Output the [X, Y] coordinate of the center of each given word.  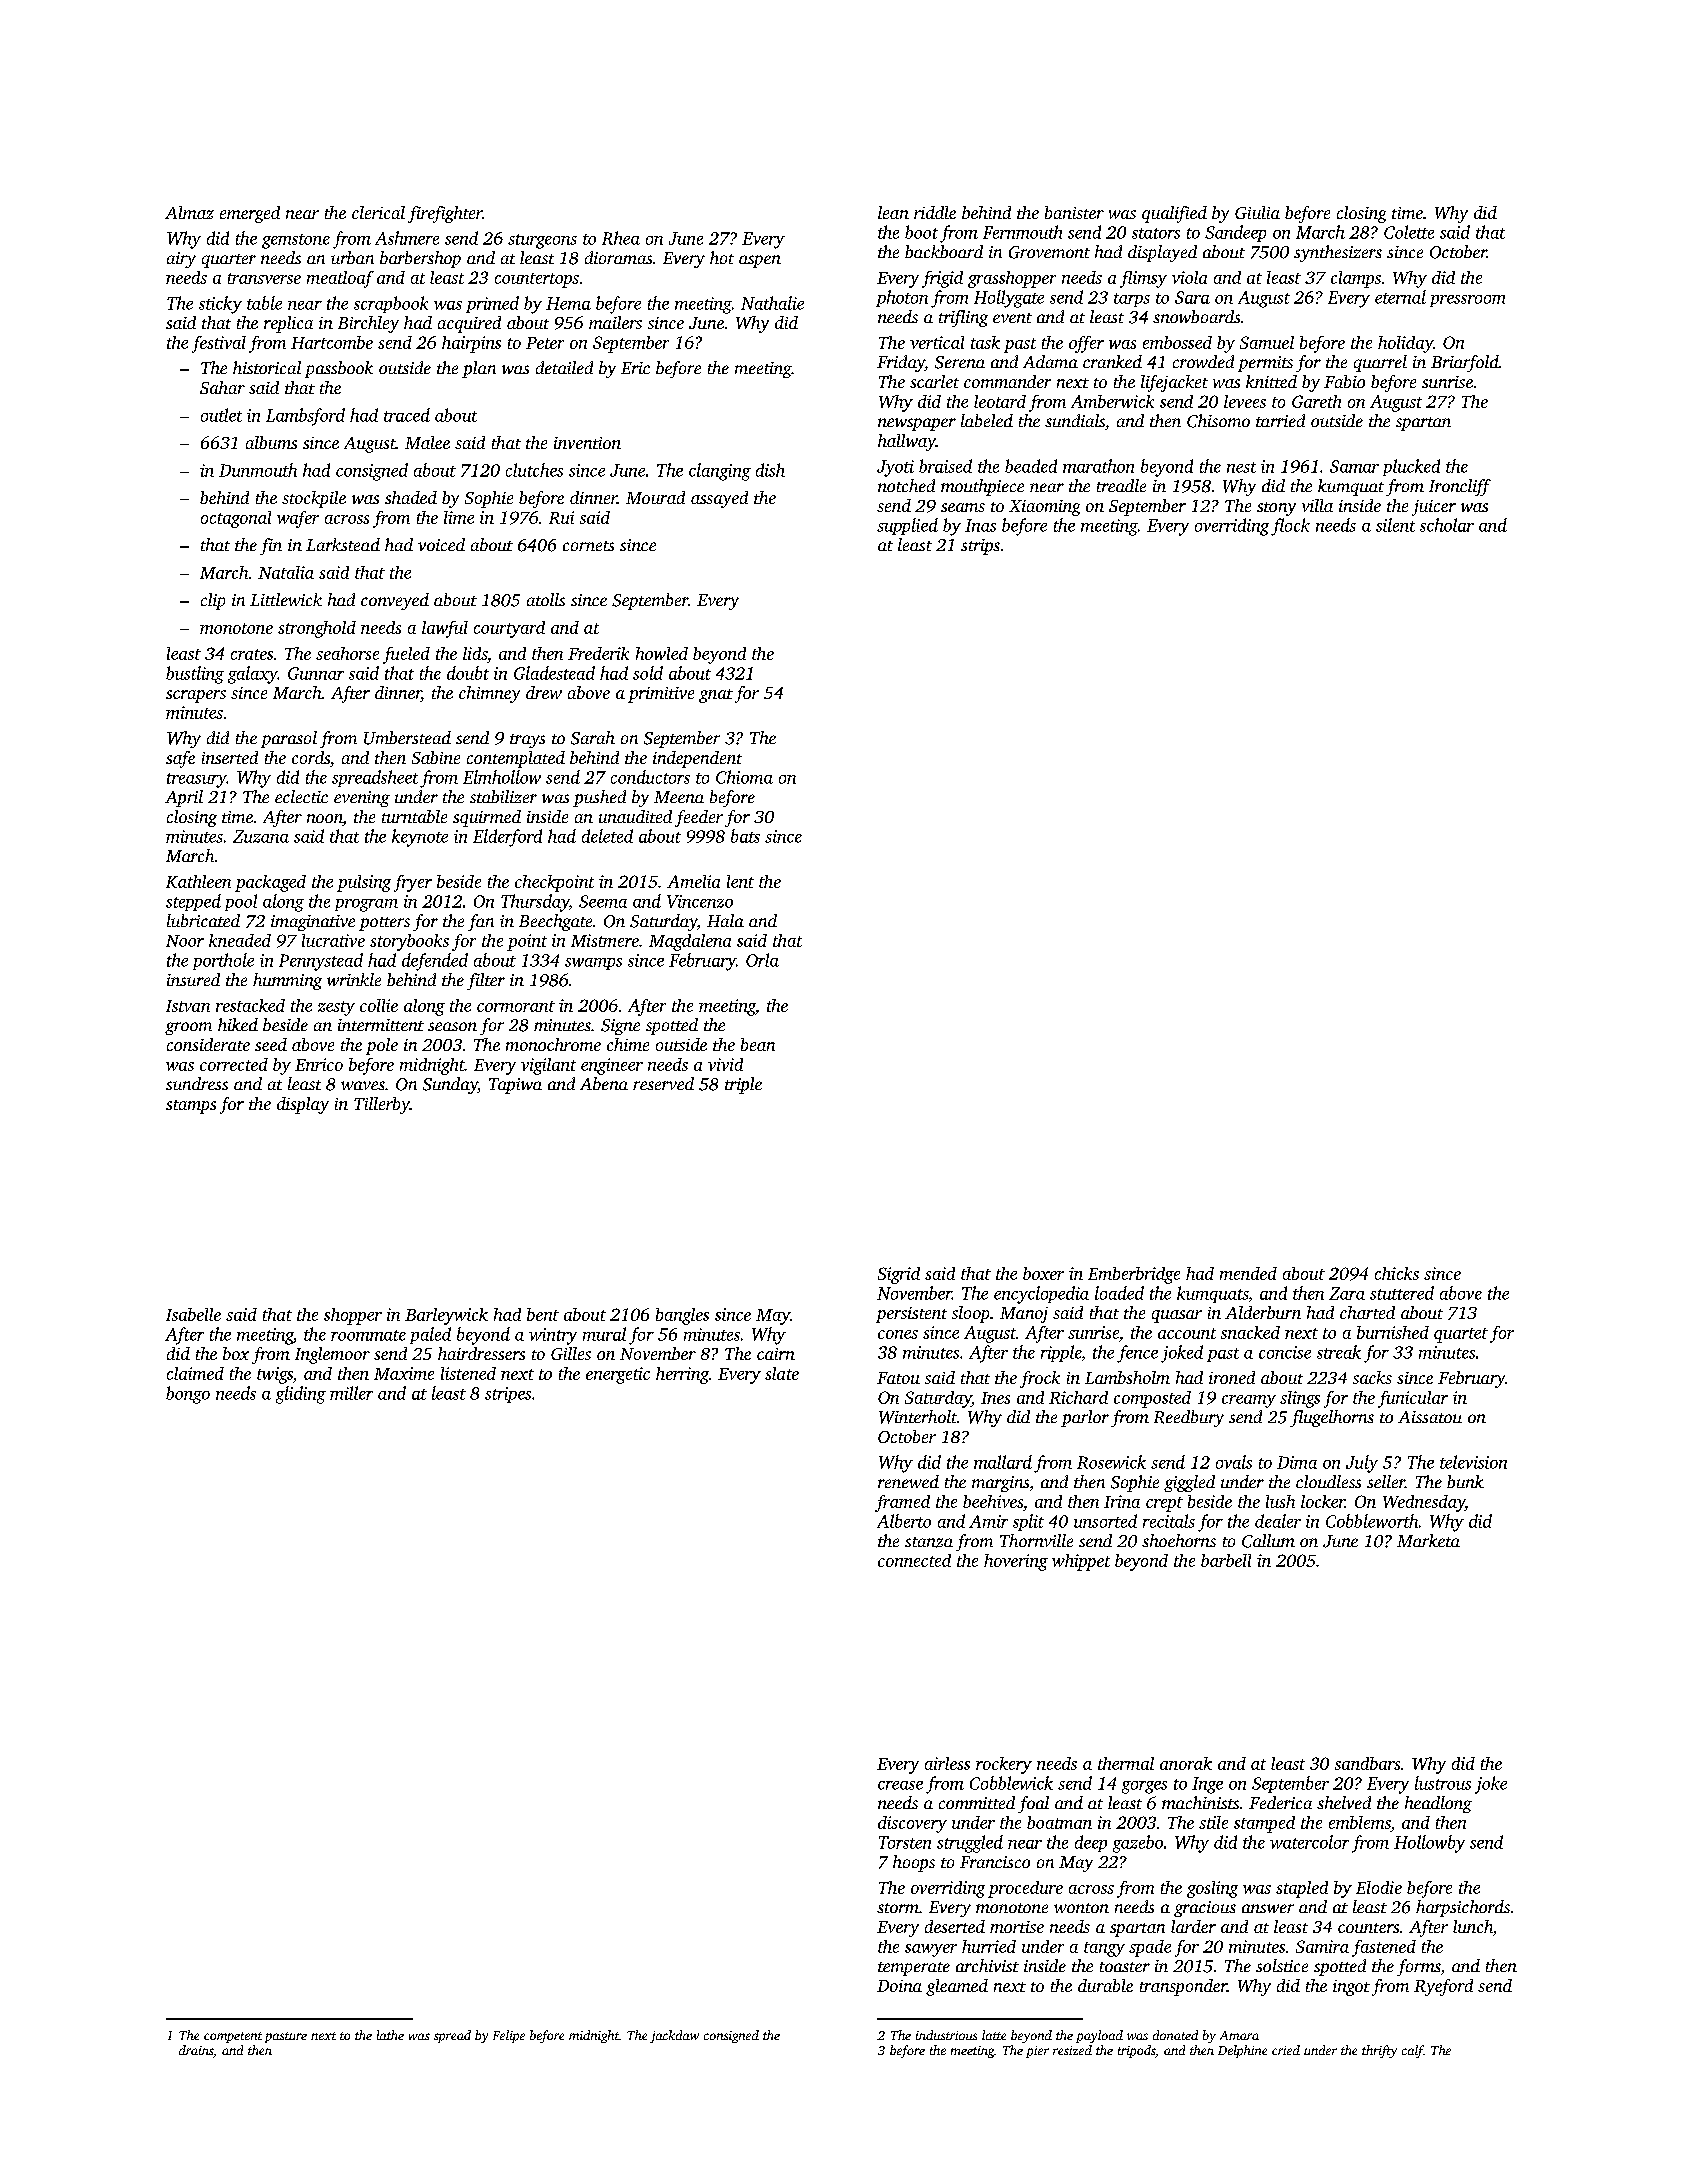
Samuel [1267, 342]
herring [682, 1375]
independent [697, 759]
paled [430, 1335]
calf [1412, 2051]
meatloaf [340, 279]
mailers [615, 322]
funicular [1413, 1399]
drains [196, 2051]
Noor [185, 941]
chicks [1397, 1273]
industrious [946, 2035]
